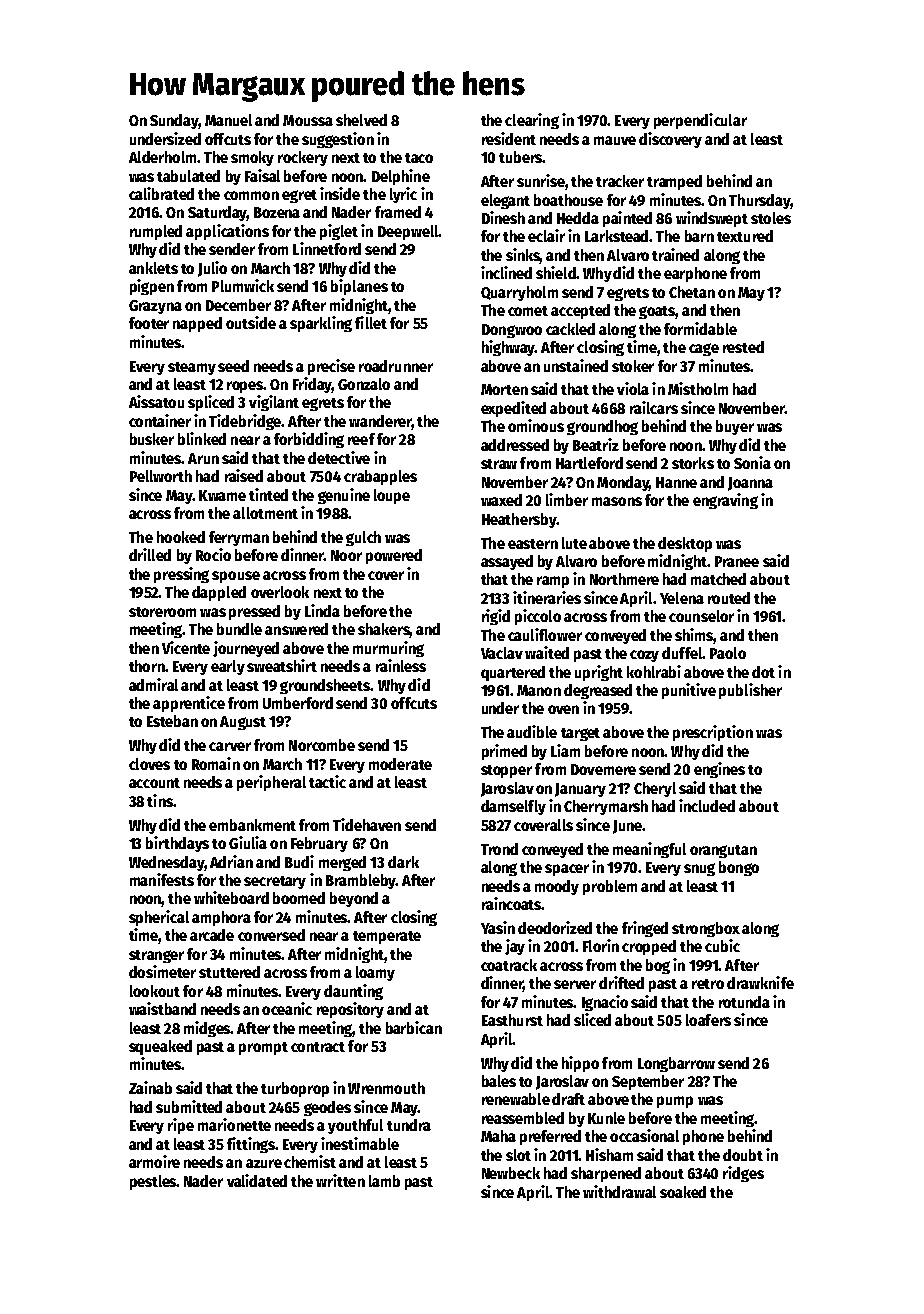 This image has width=924, height=1314. Describe the element at coordinates (338, 140) in the image. I see `suggestion` at that location.
